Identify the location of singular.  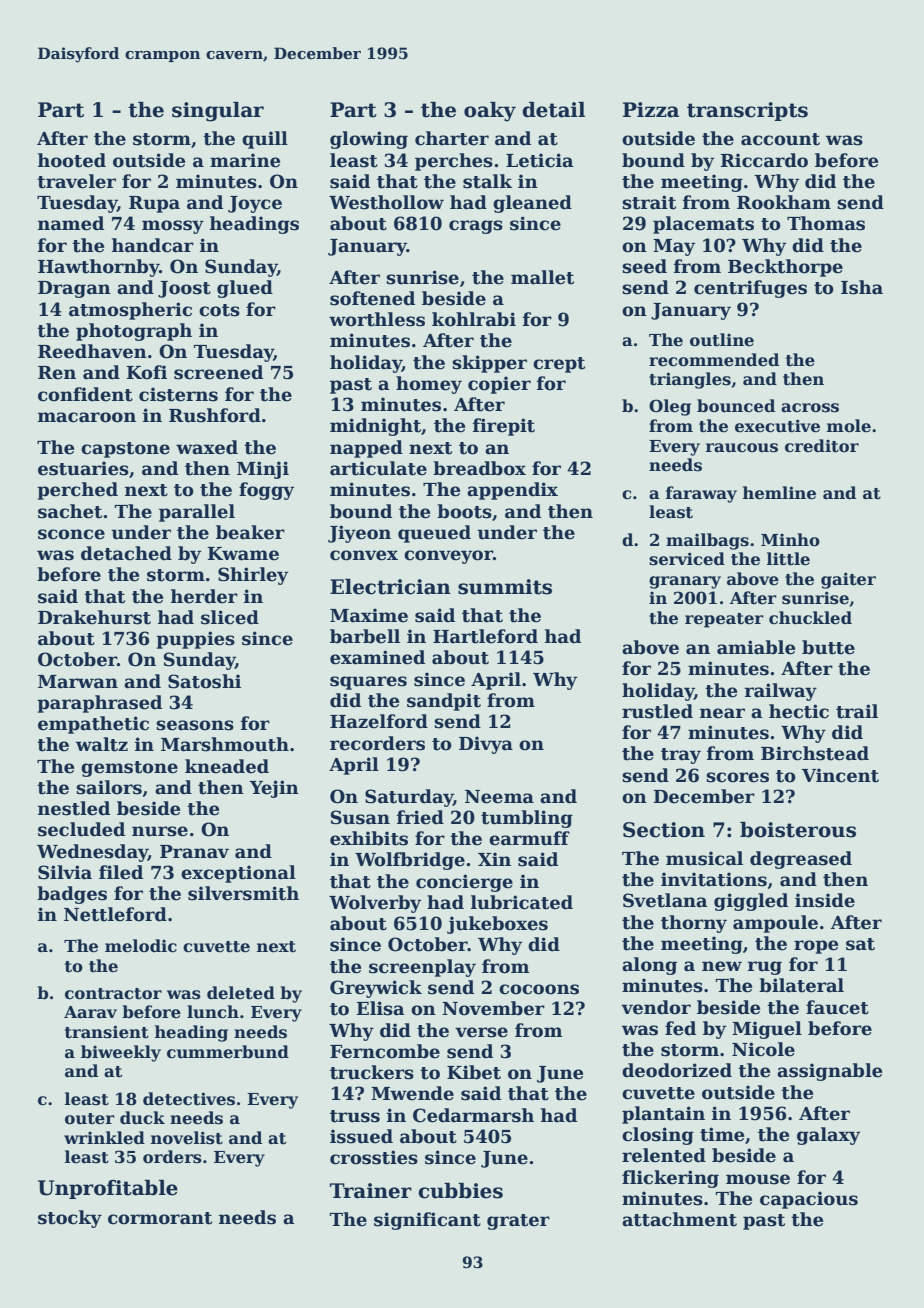
(218, 112).
